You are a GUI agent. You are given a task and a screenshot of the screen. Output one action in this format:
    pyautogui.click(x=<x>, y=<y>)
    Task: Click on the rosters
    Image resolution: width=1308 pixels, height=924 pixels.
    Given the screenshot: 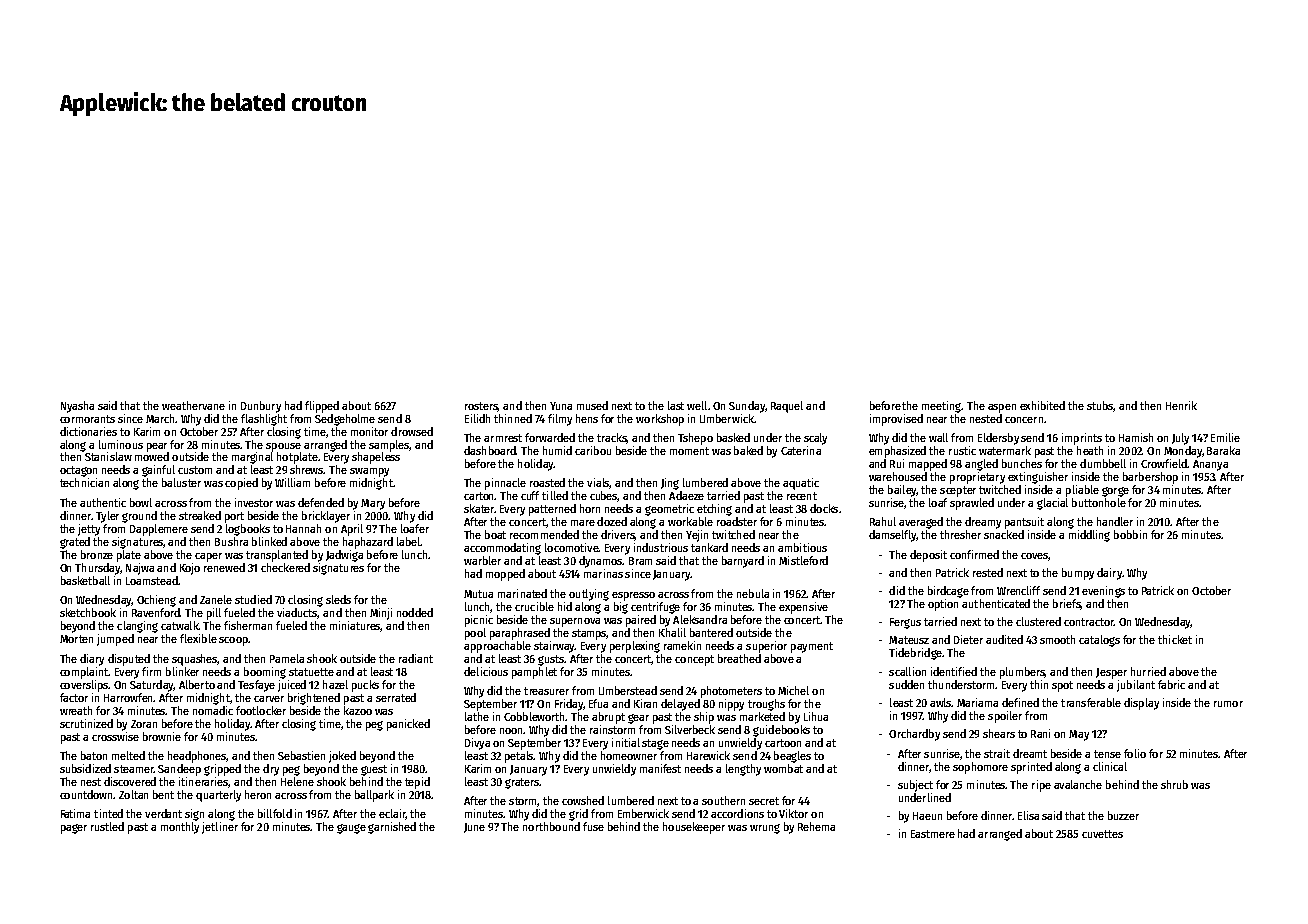 What is the action you would take?
    pyautogui.click(x=481, y=406)
